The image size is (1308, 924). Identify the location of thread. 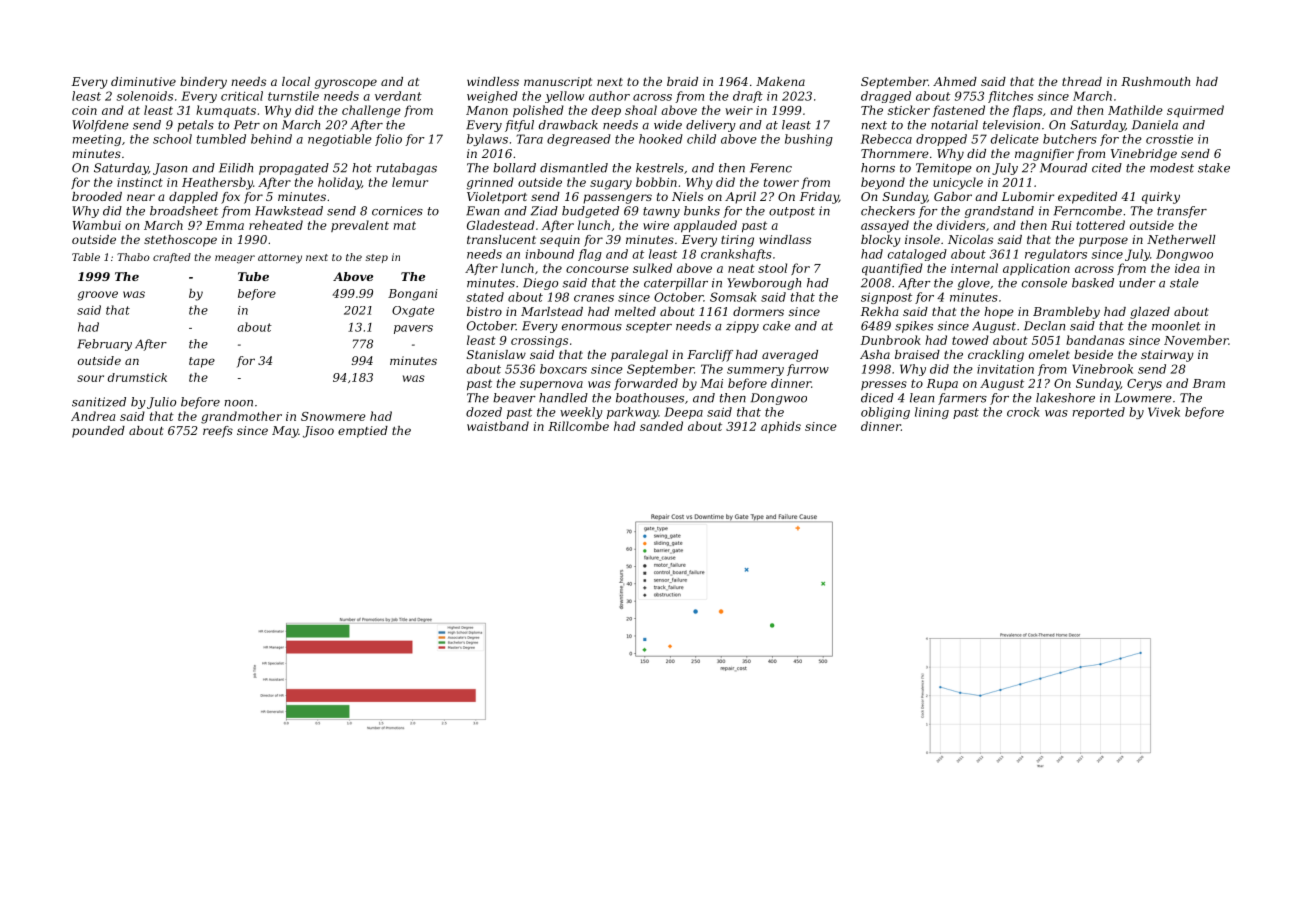
(1082, 81).
